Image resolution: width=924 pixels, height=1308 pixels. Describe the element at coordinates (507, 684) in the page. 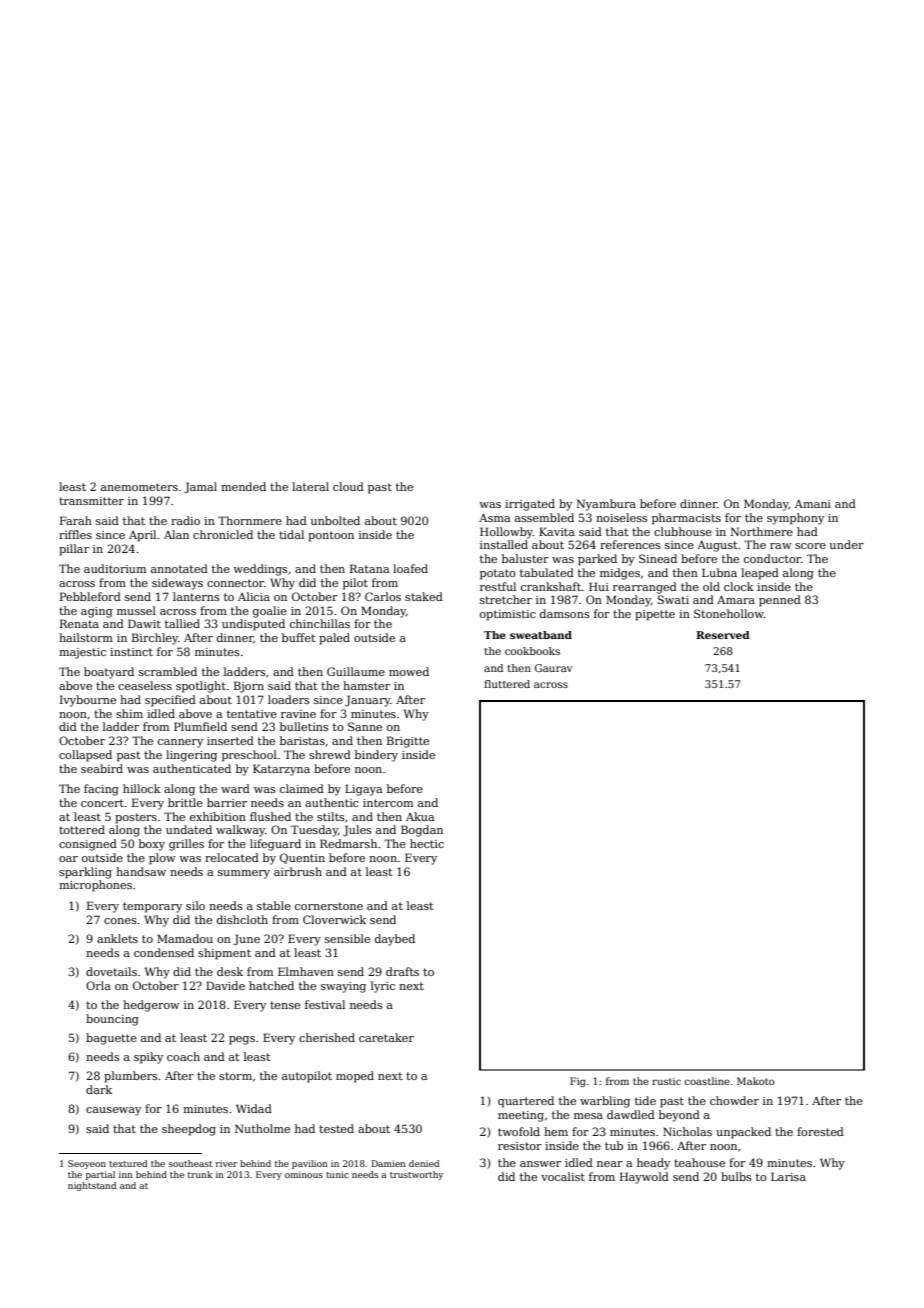

I see `fluttered` at that location.
